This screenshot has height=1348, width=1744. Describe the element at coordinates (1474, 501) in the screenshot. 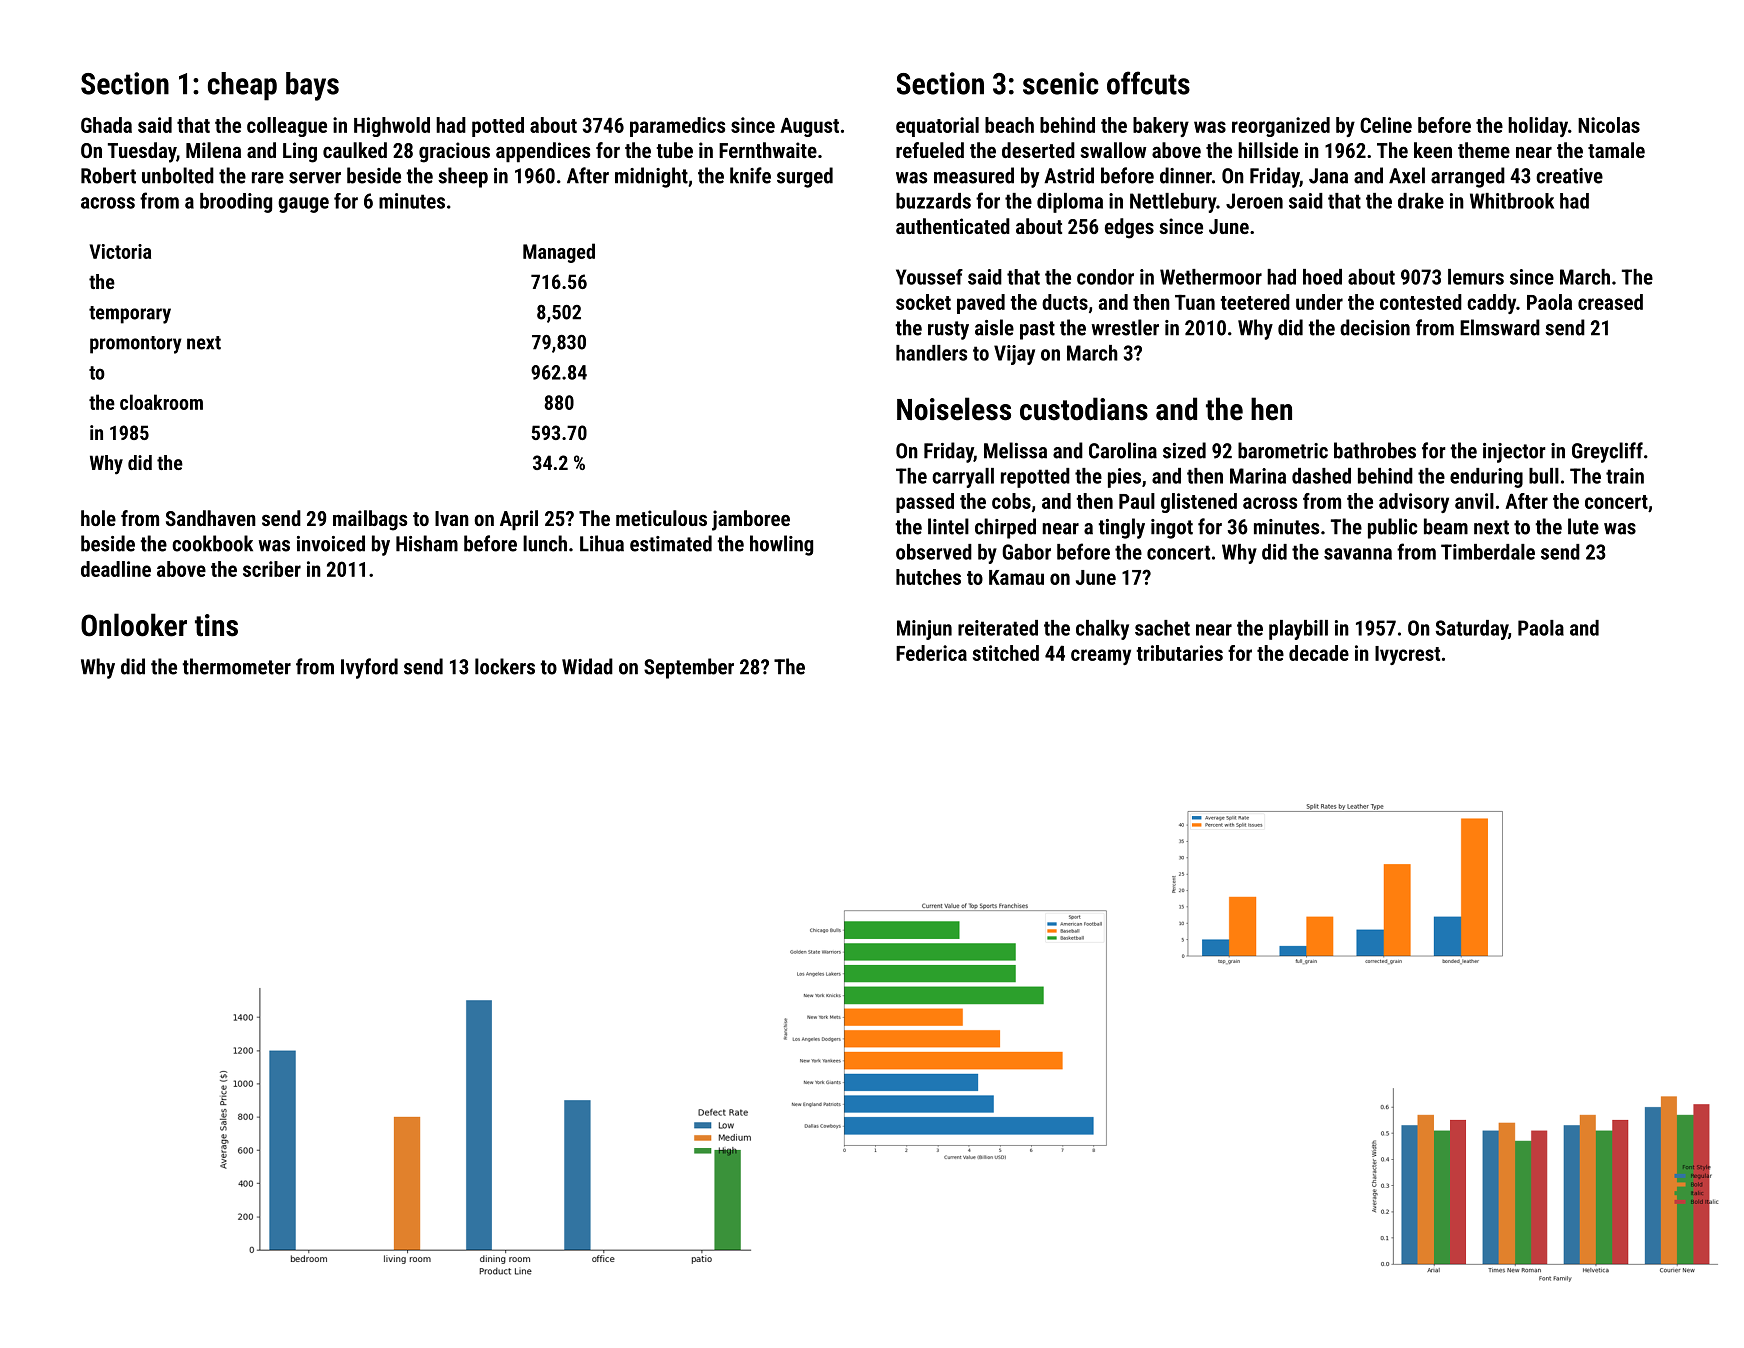

I see `anvil` at that location.
